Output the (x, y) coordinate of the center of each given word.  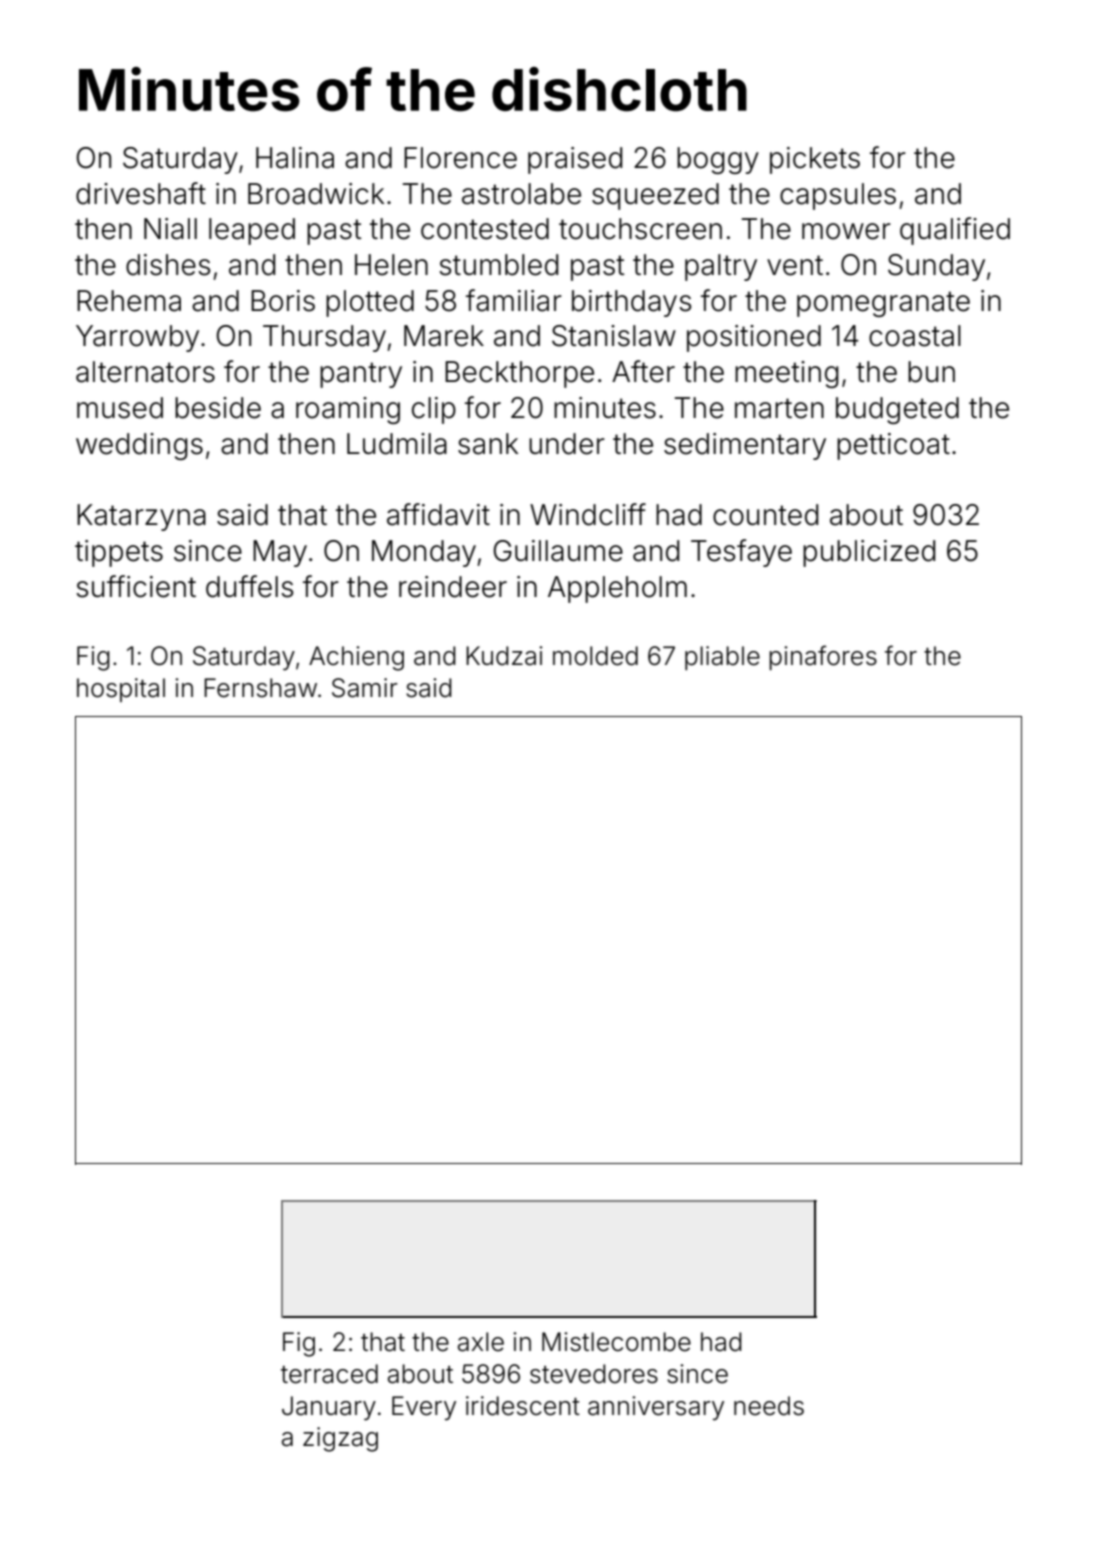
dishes (168, 265)
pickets (815, 160)
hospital (121, 690)
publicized (869, 553)
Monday (424, 553)
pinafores (823, 657)
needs (769, 1406)
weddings (139, 446)
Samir (365, 688)
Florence (460, 158)
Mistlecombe (616, 1342)
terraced (329, 1374)
